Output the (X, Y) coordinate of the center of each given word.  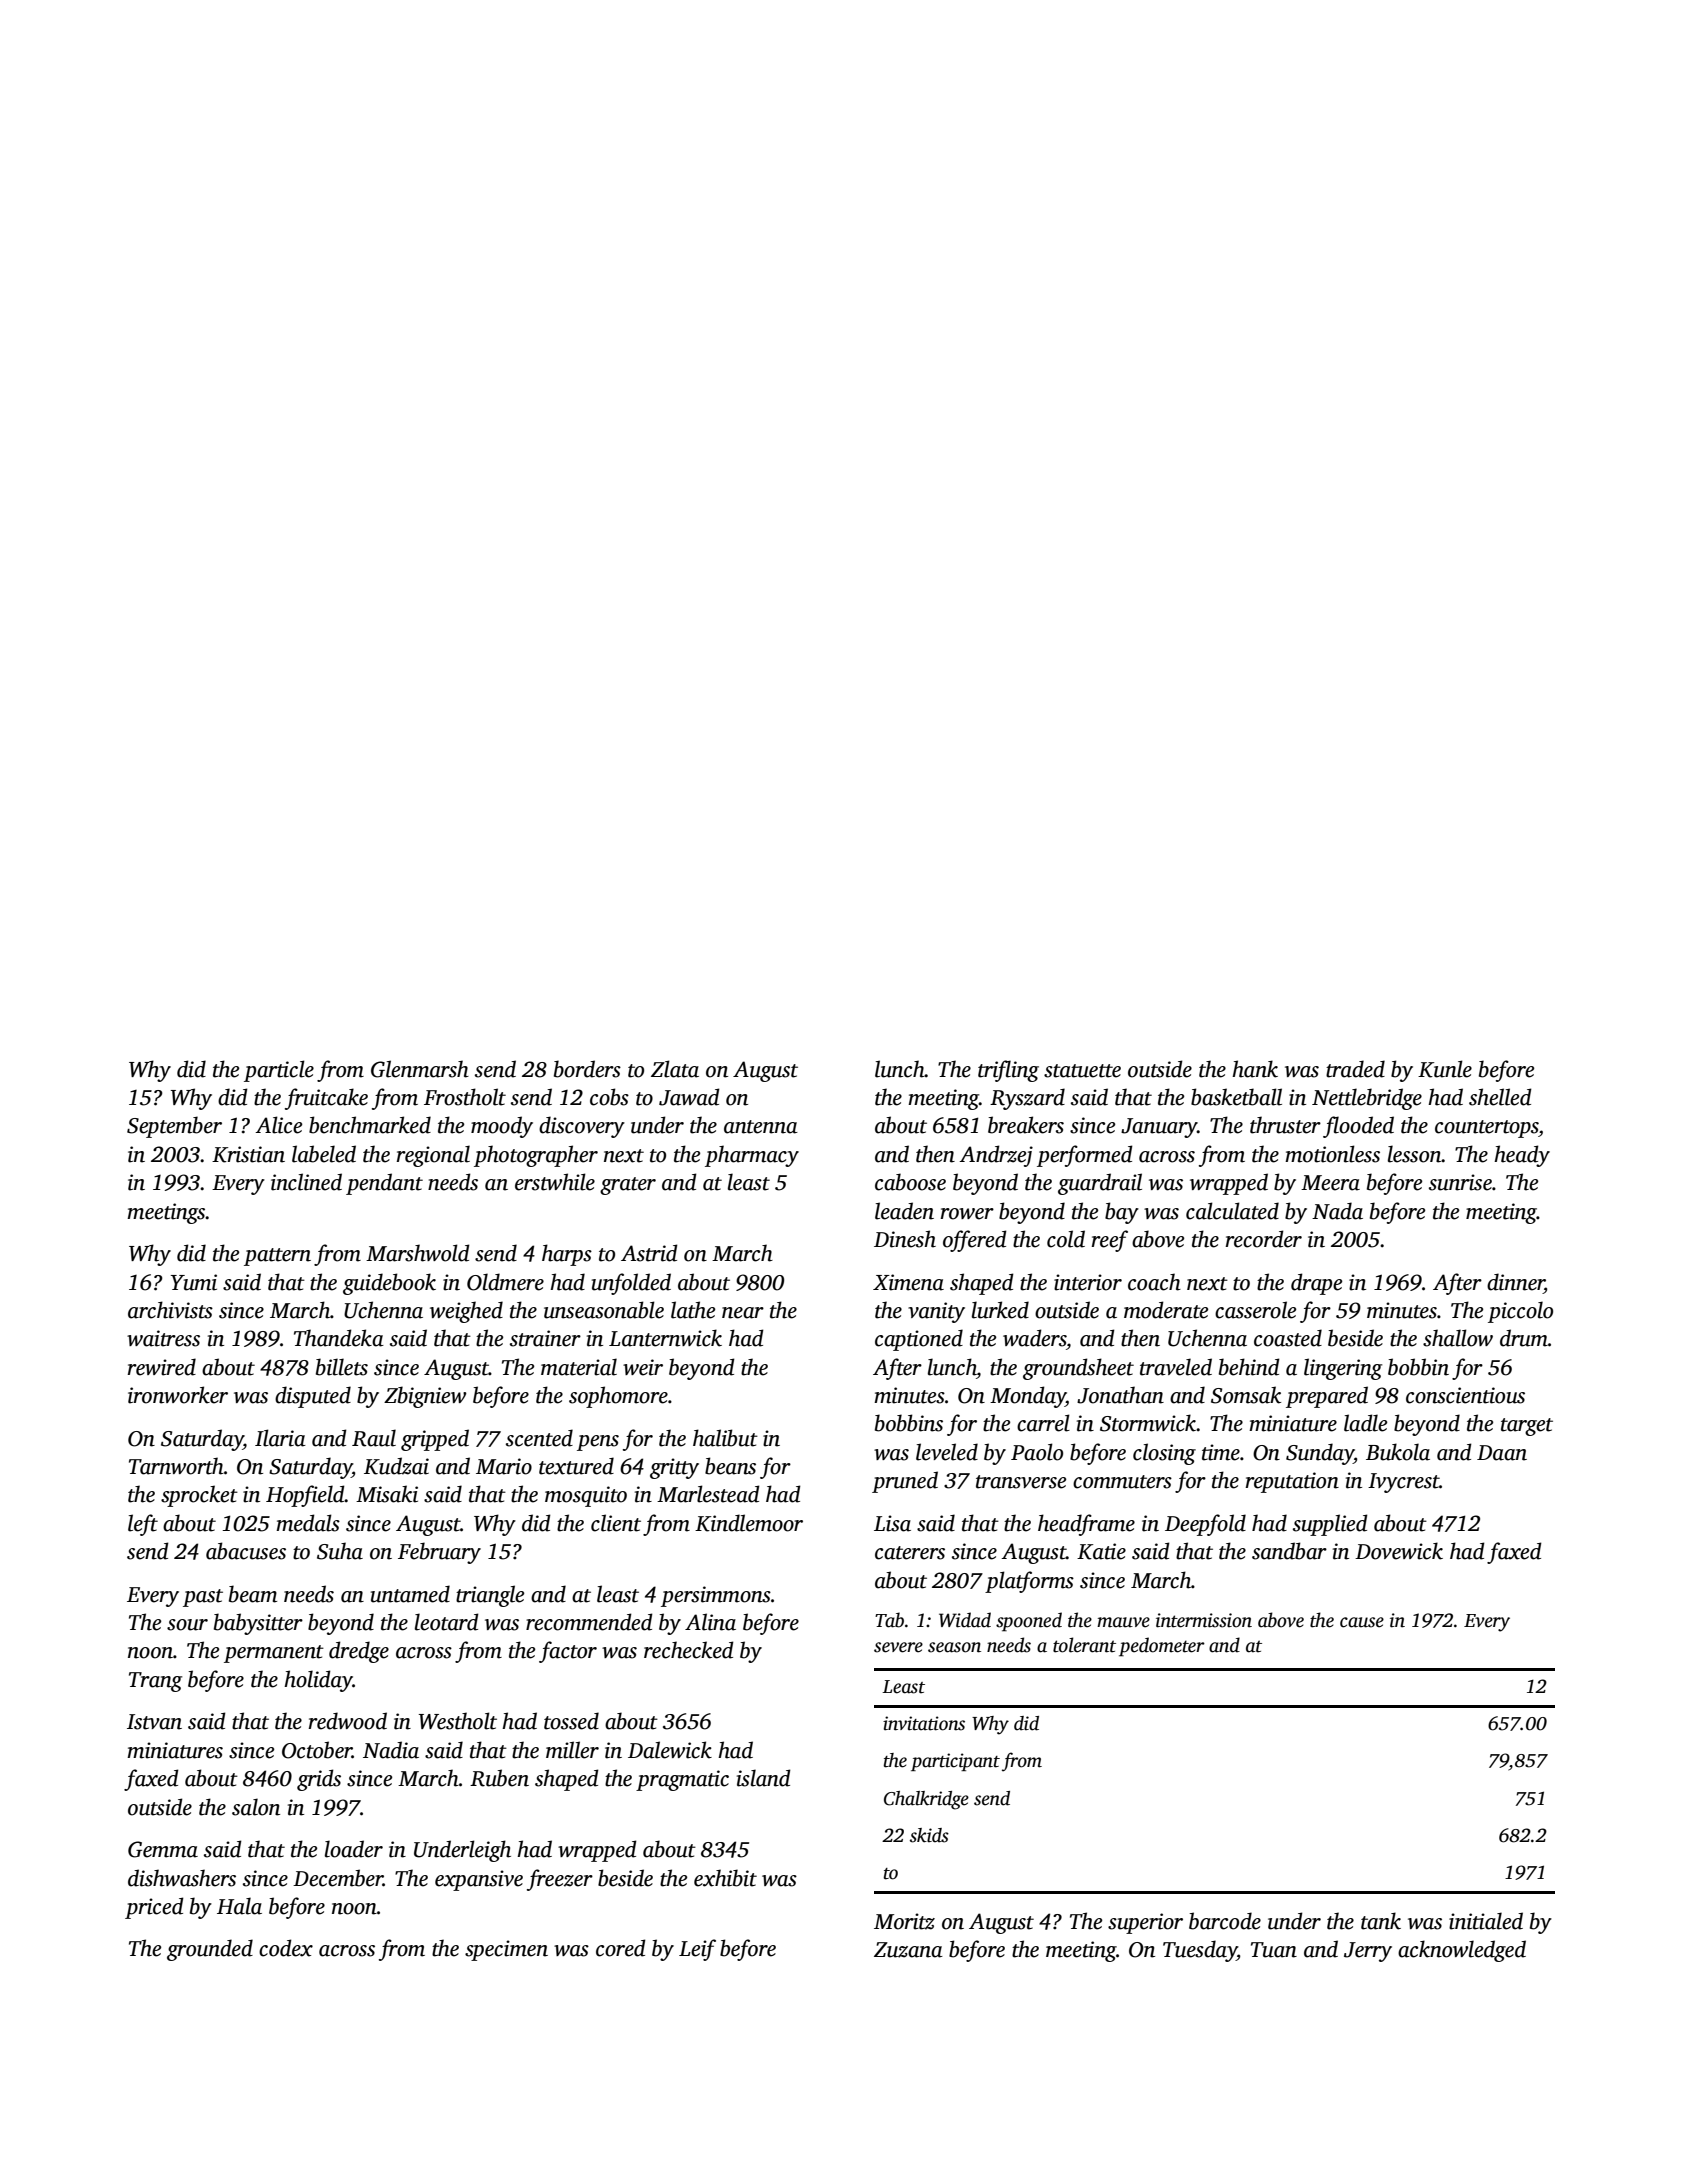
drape (1316, 1284)
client (616, 1523)
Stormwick (1148, 1423)
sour (187, 1625)
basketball (1236, 1097)
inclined (306, 1182)
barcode (1225, 1921)
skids (929, 1835)
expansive (479, 1880)
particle (279, 1071)
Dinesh (905, 1239)
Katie (1101, 1551)
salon (256, 1807)
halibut (725, 1438)
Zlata (675, 1069)
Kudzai (396, 1466)
